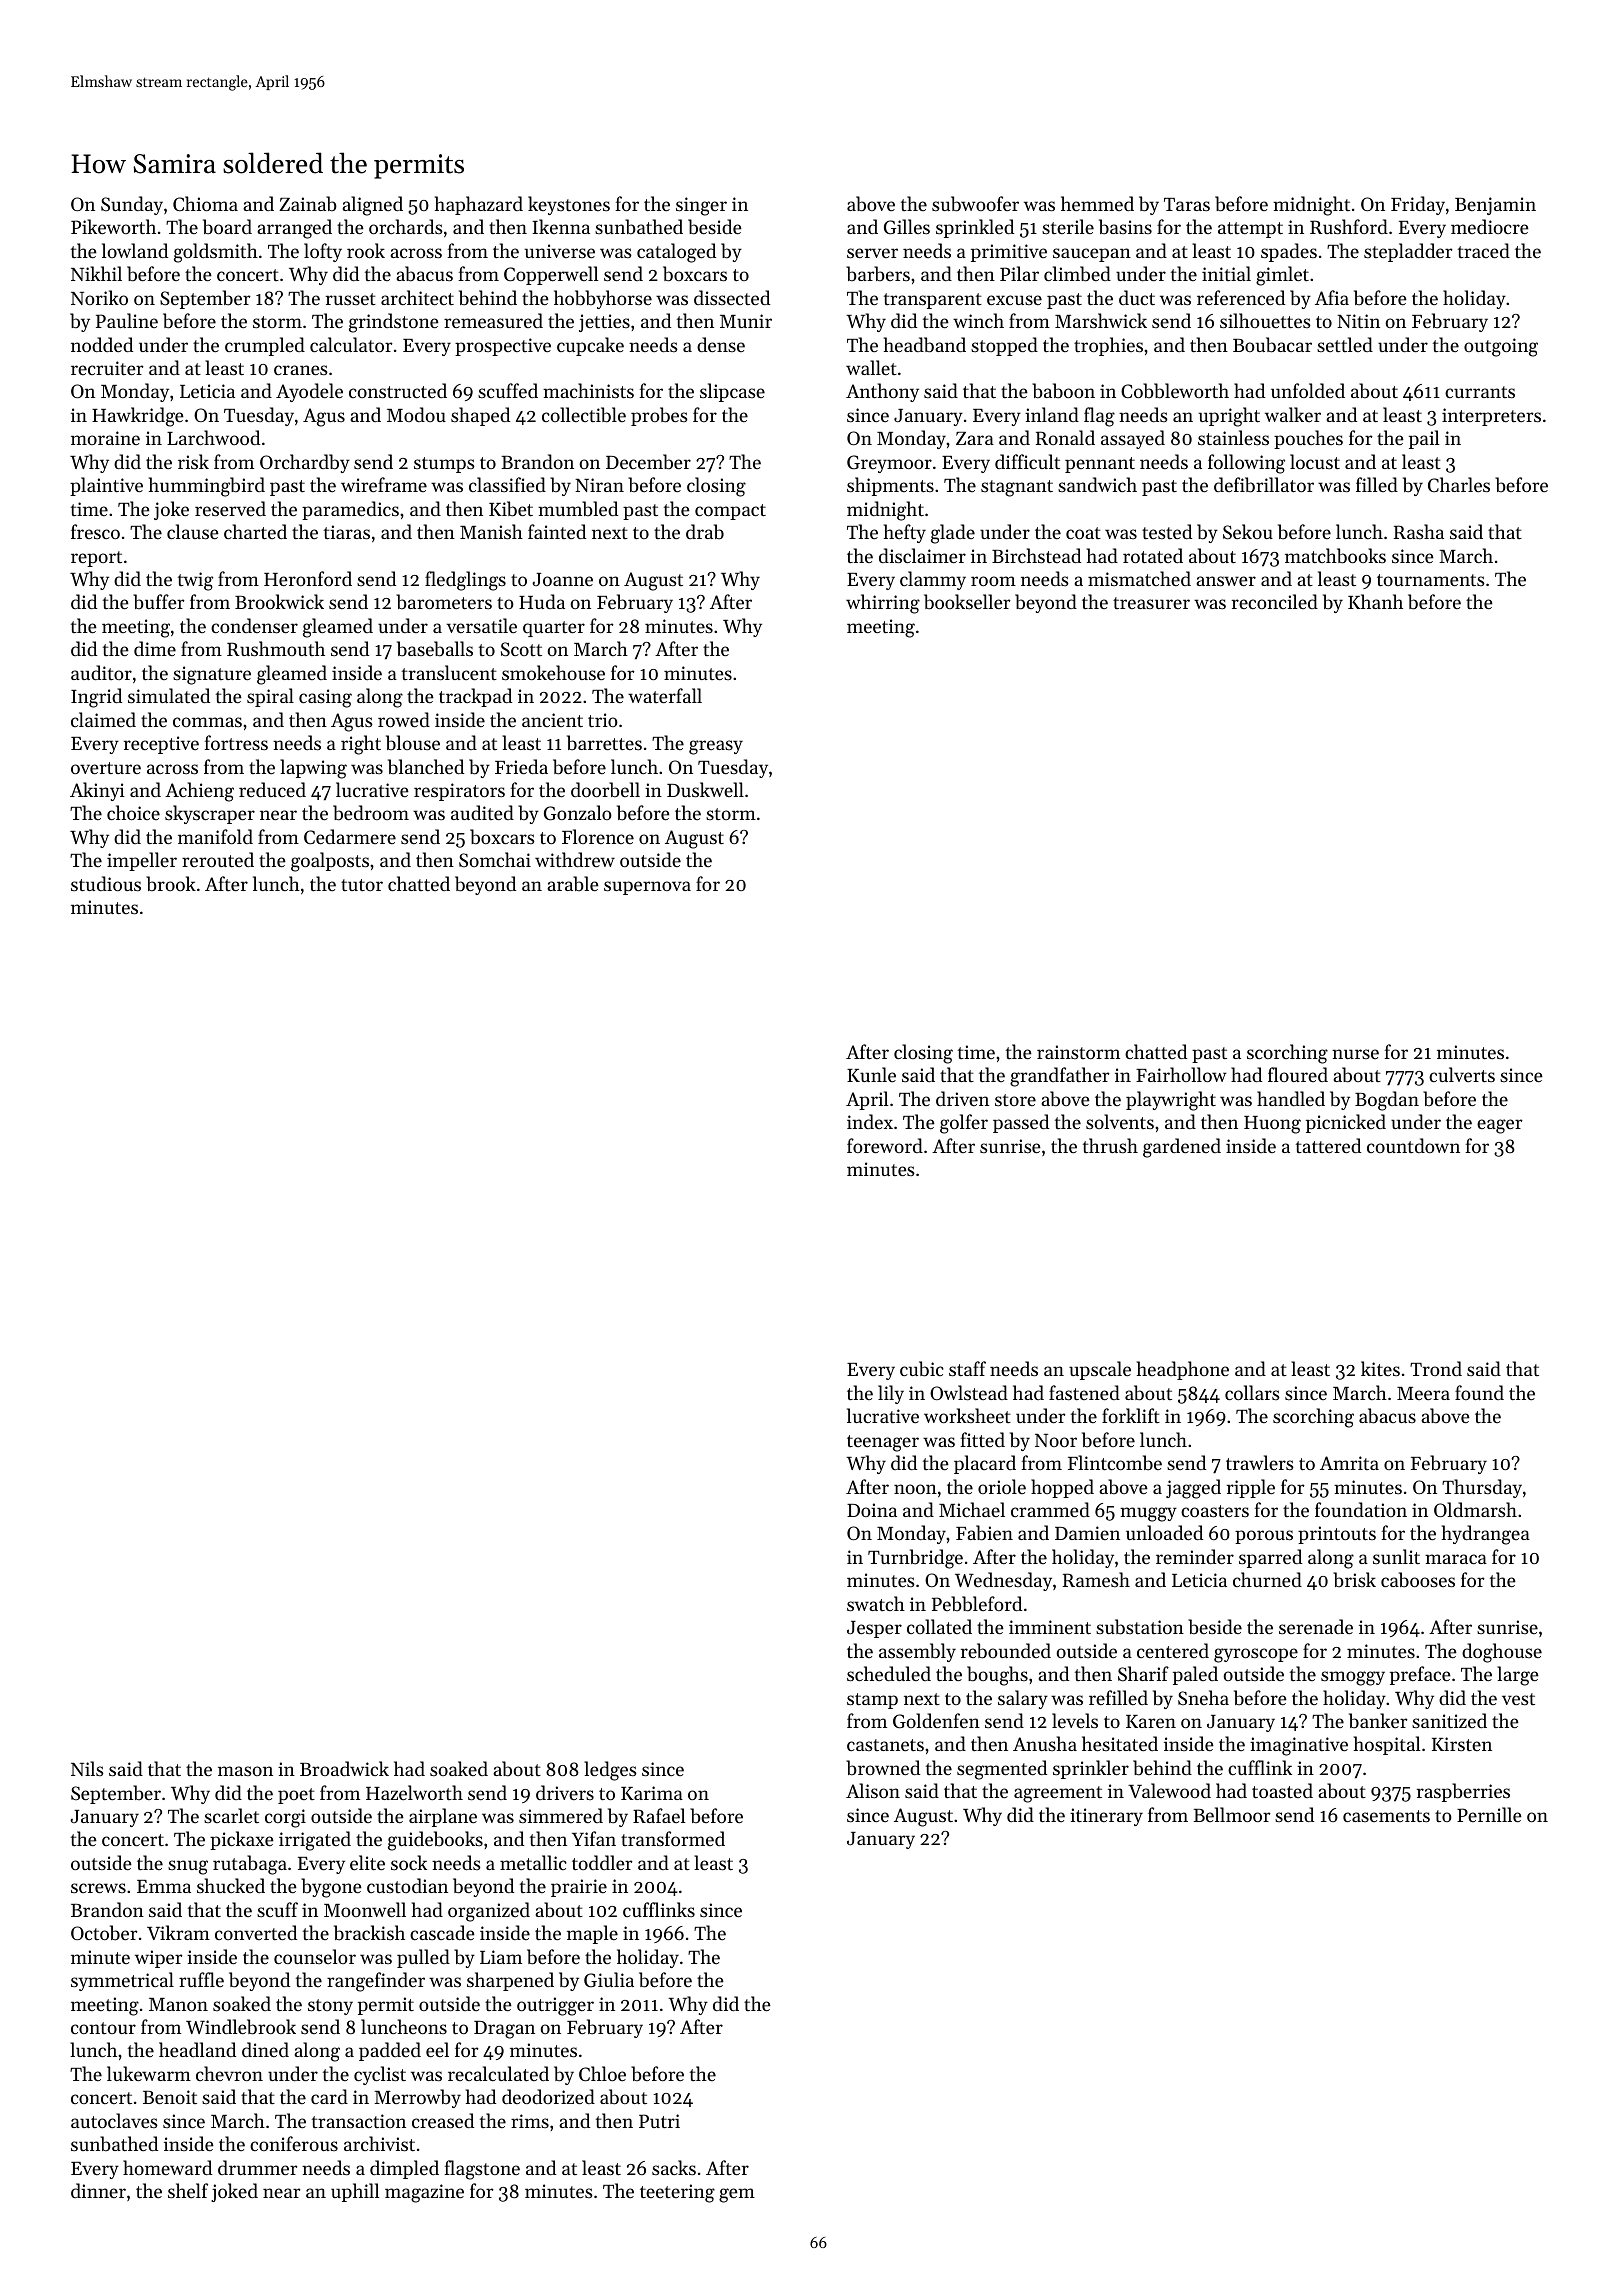 This screenshot has height=2292, width=1620. What do you see at coordinates (245, 1771) in the screenshot?
I see `mason` at bounding box center [245, 1771].
